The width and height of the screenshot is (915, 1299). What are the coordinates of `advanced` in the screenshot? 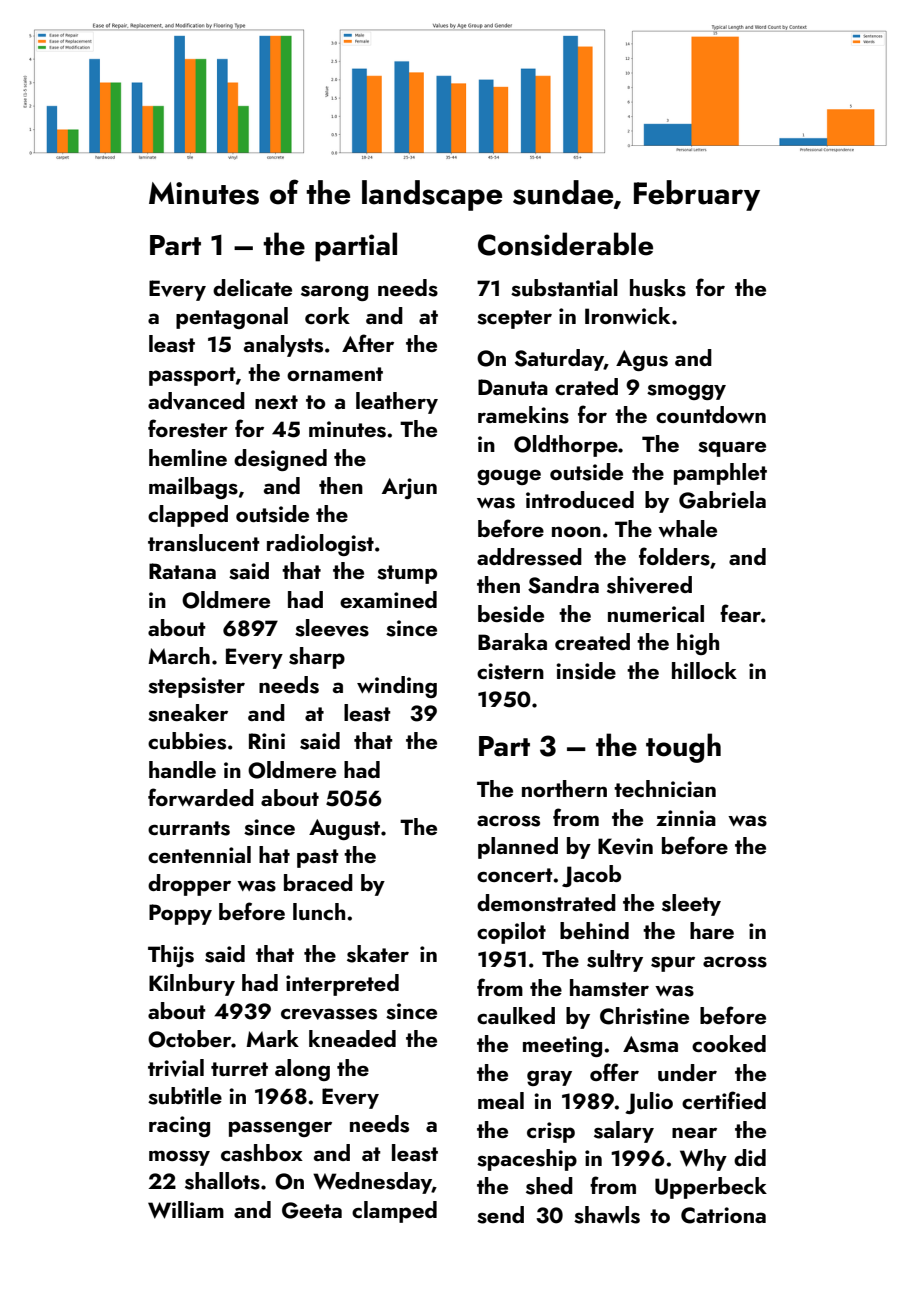 It's located at (196, 401).
